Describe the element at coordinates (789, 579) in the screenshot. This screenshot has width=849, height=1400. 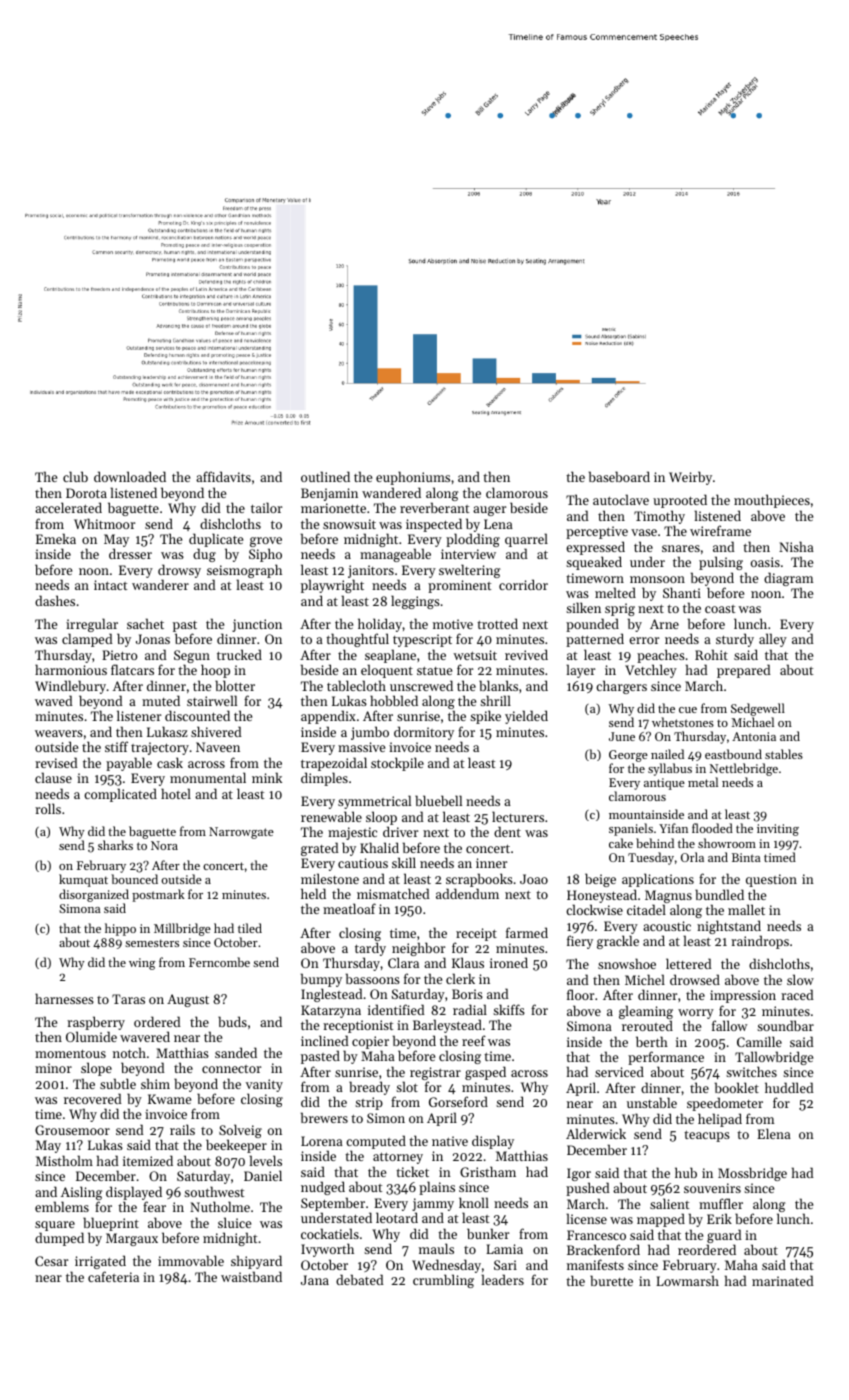
I see `diagram` at that location.
